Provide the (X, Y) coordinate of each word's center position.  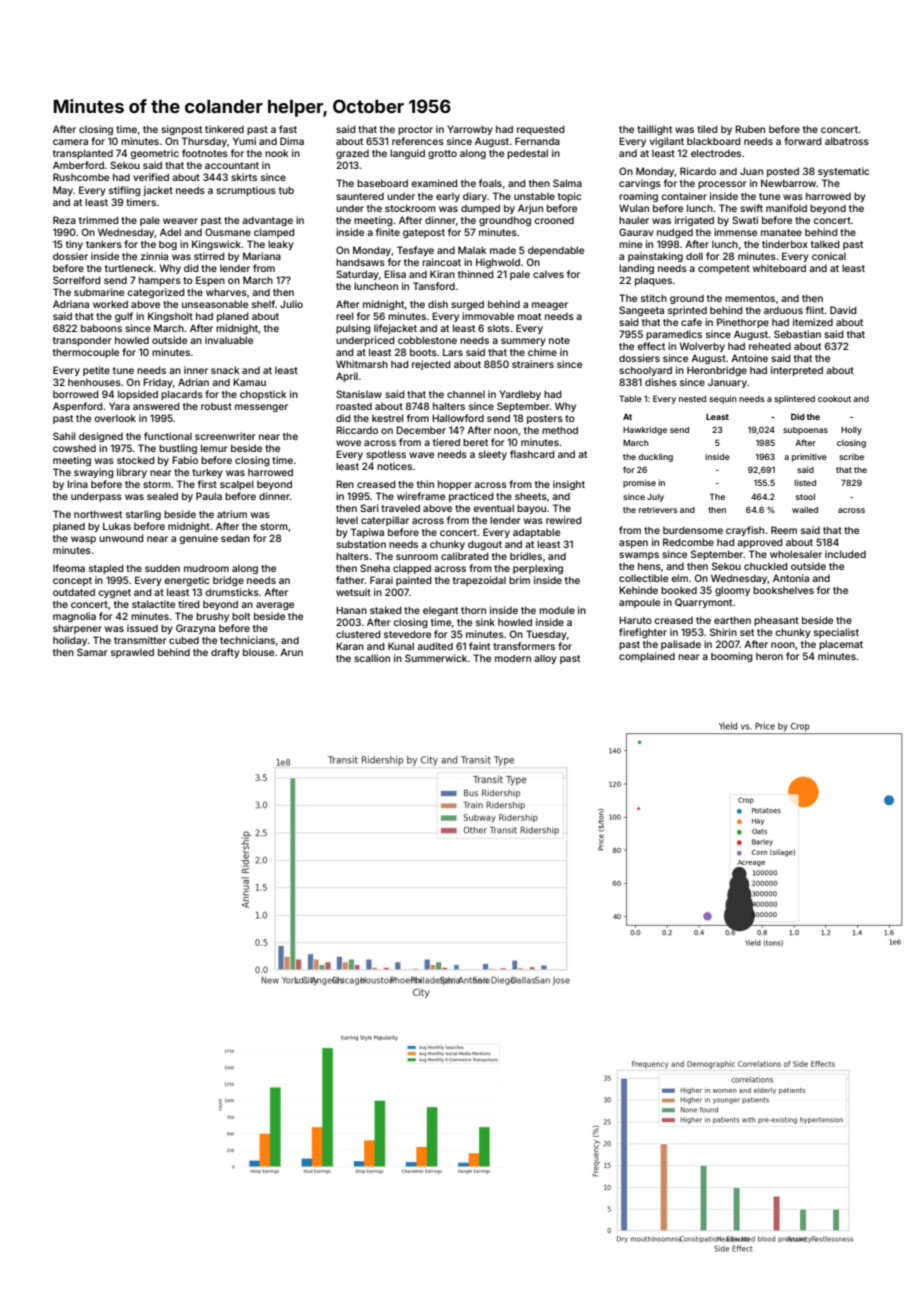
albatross (847, 141)
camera (70, 142)
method (560, 430)
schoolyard (645, 371)
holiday (70, 641)
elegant (440, 611)
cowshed (74, 448)
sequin (723, 399)
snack (225, 370)
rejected (431, 365)
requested (541, 130)
